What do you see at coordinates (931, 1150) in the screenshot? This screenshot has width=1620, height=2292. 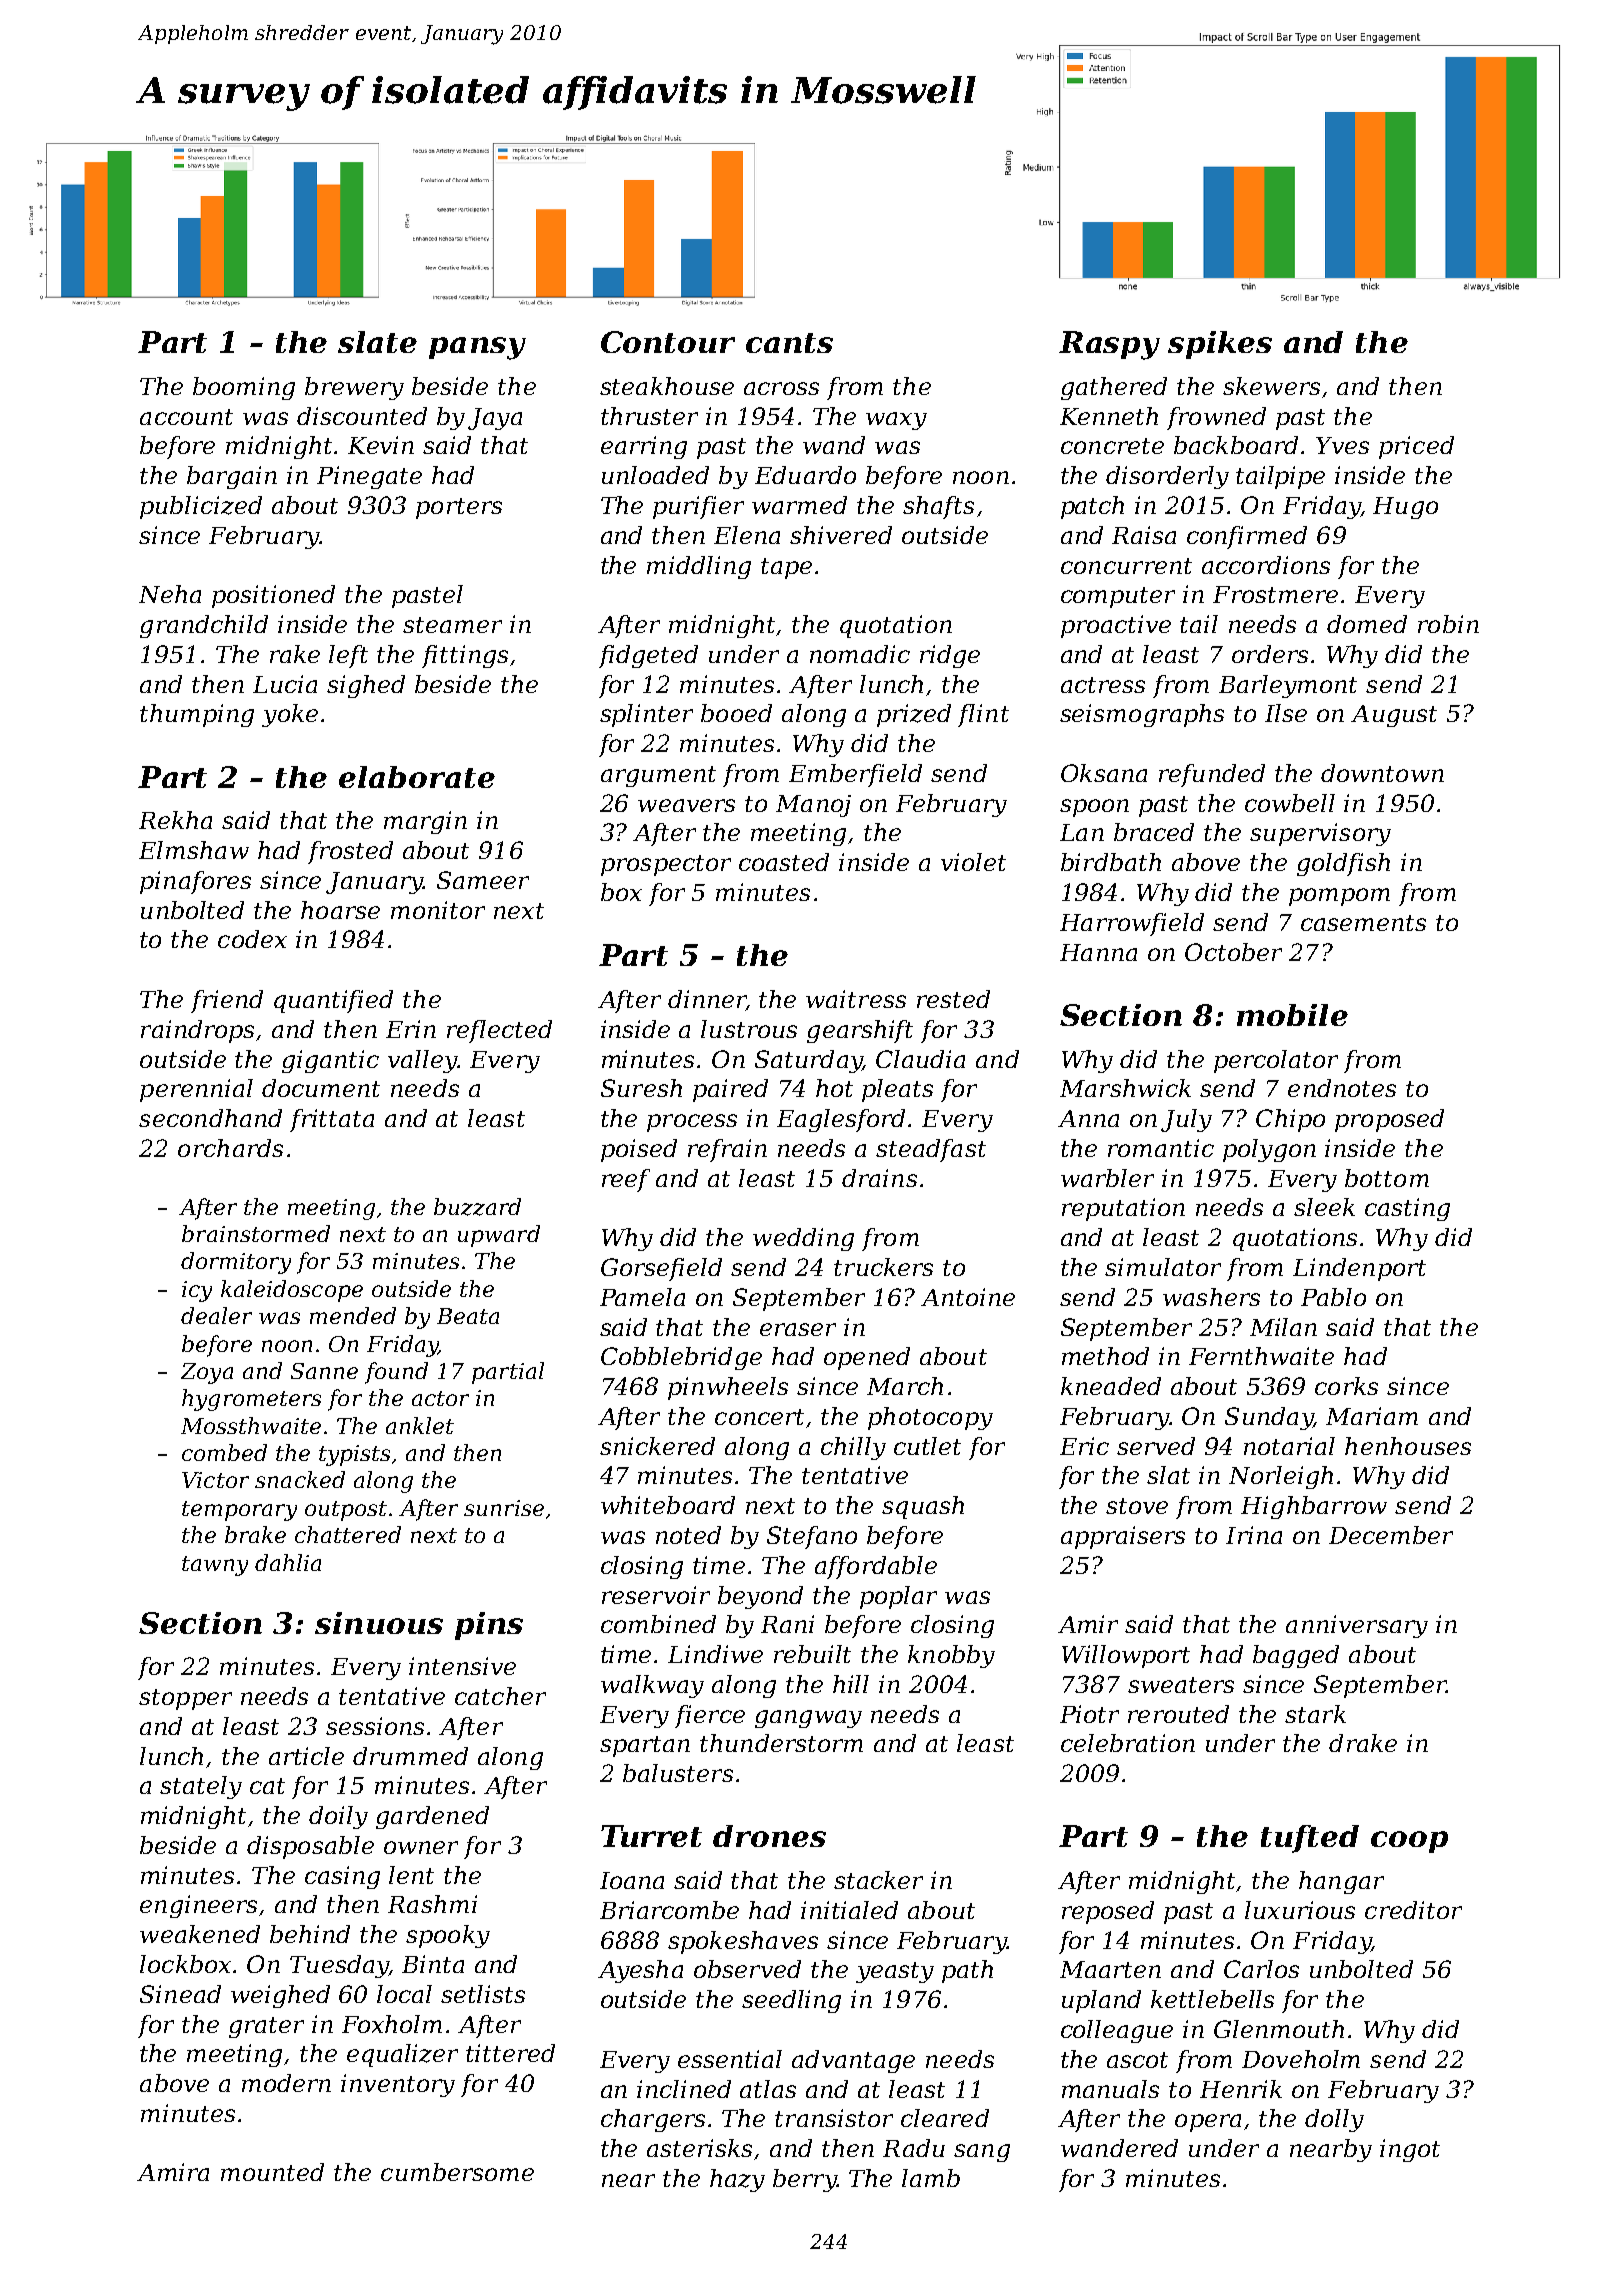 I see `steadfast` at bounding box center [931, 1150].
